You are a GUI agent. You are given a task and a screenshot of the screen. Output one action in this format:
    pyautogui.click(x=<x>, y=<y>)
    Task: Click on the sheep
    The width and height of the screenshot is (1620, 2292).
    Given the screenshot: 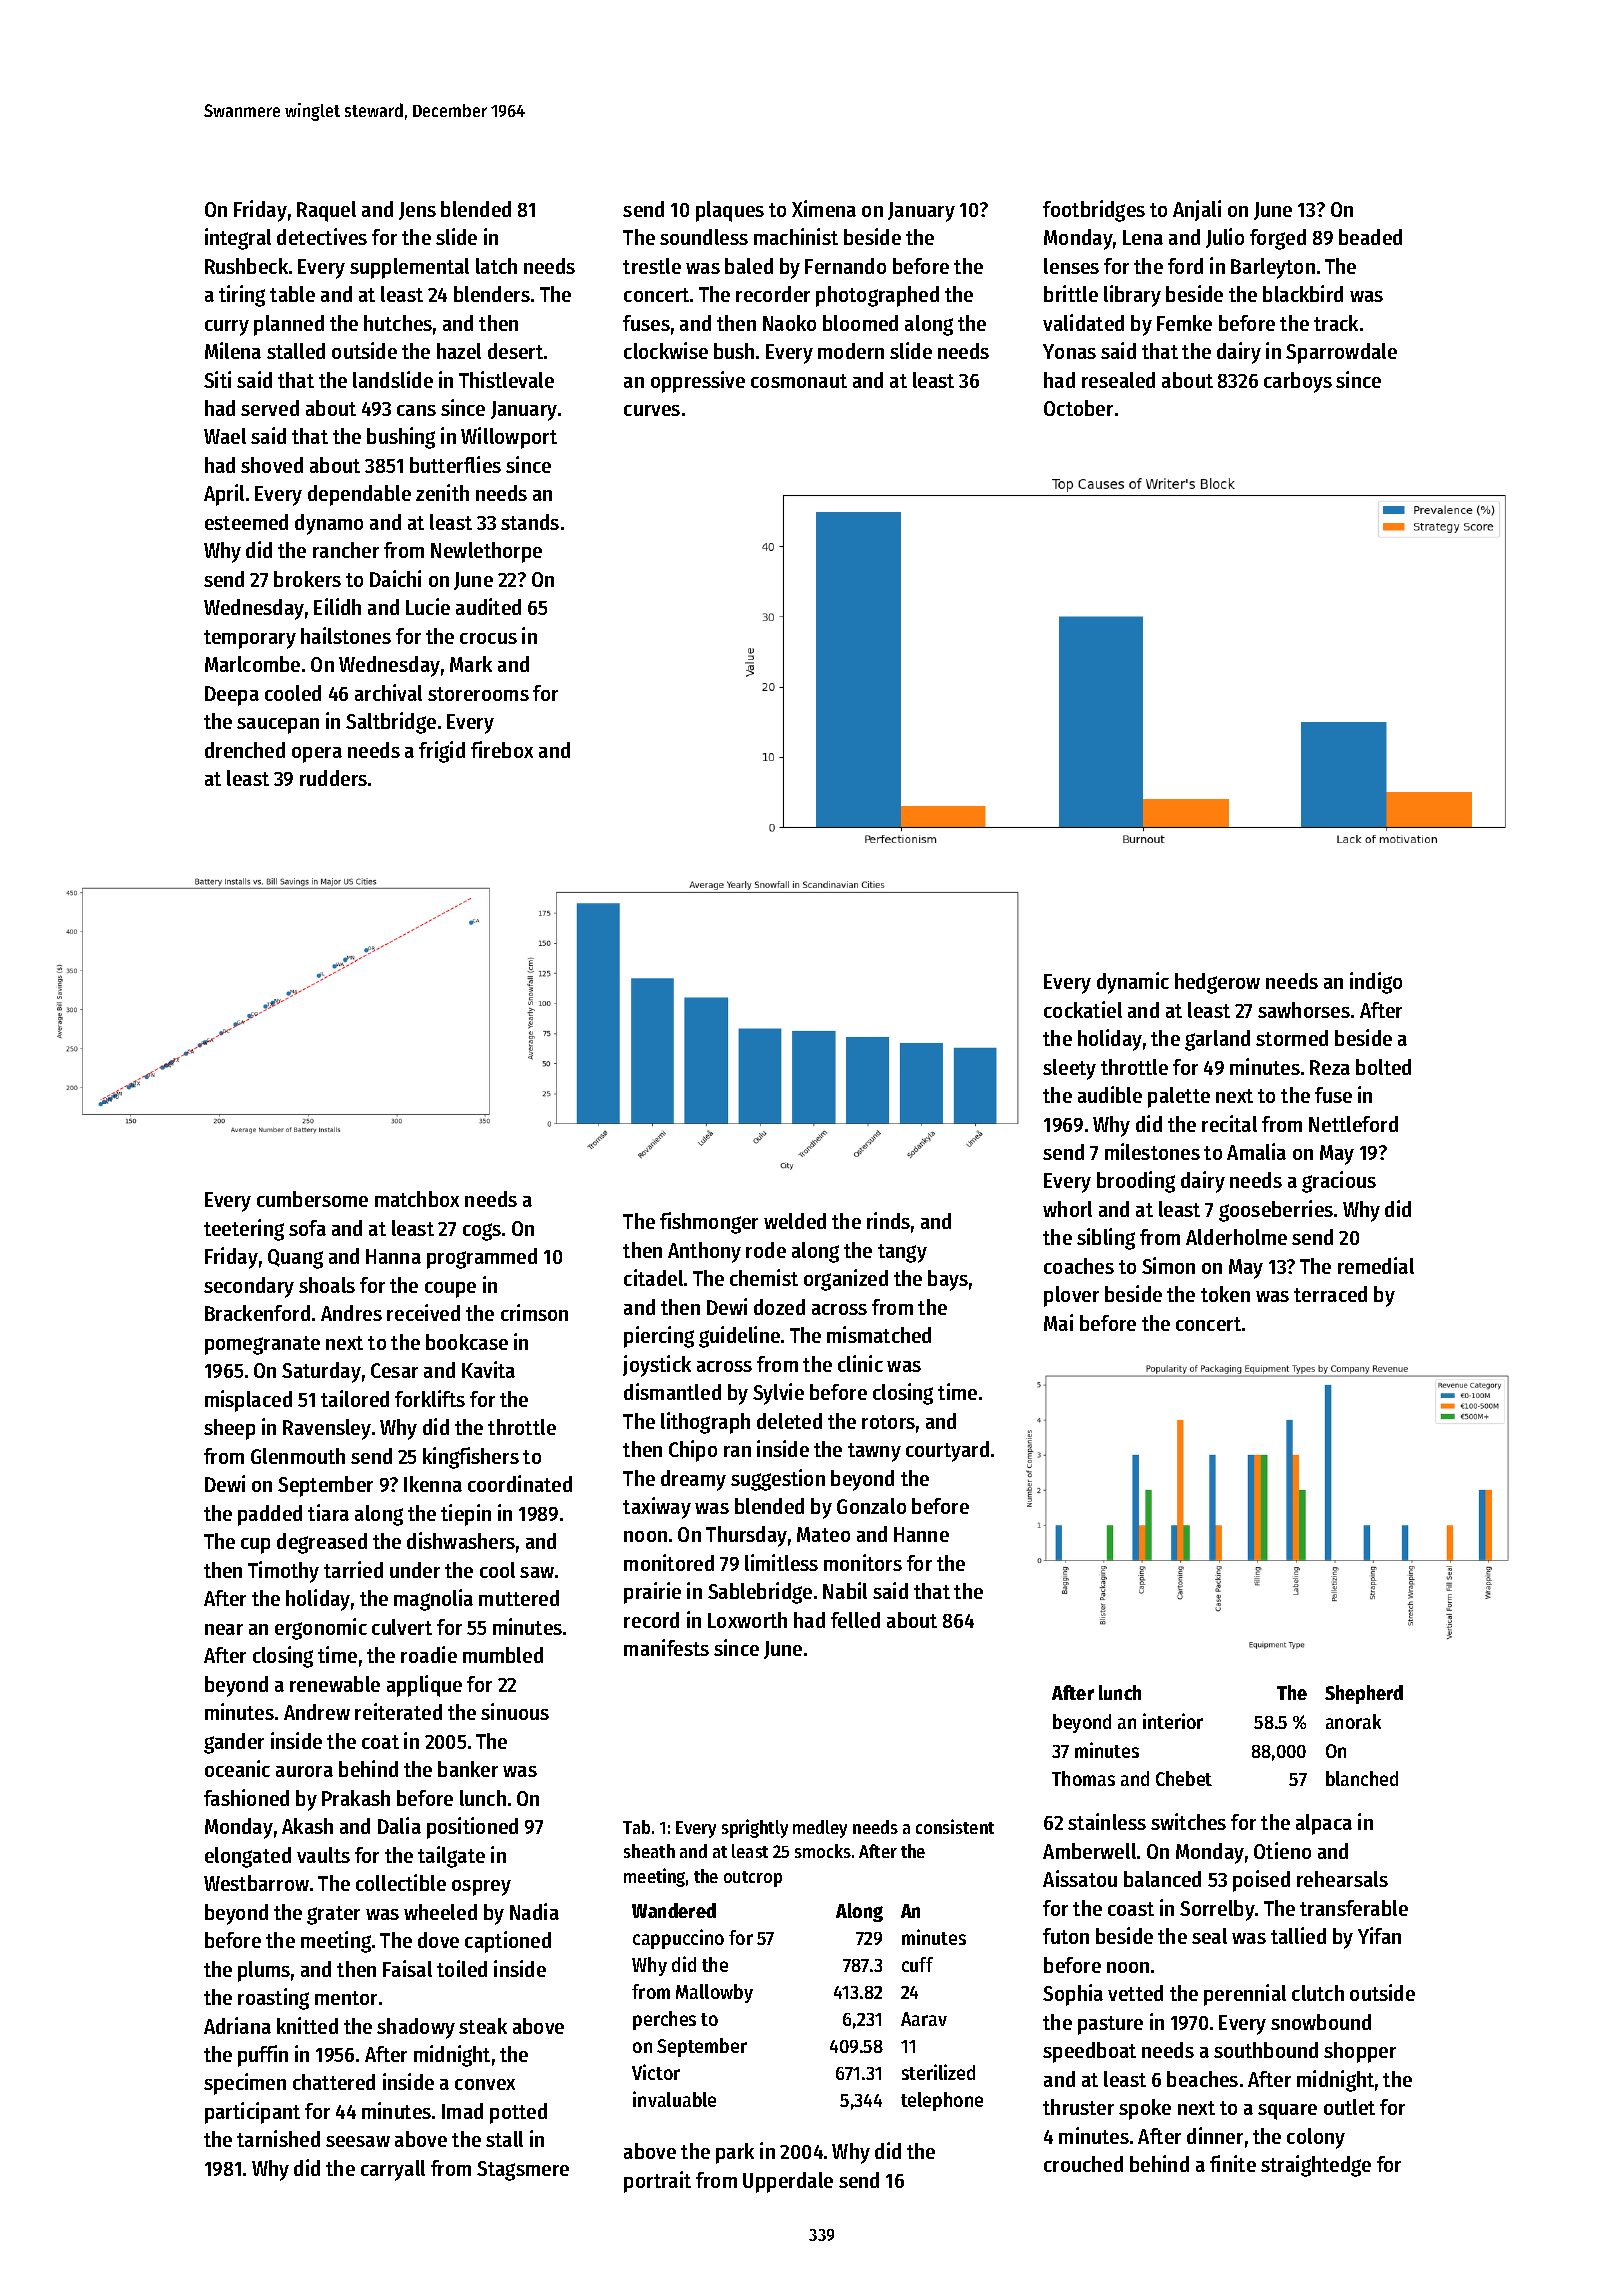 What is the action you would take?
    pyautogui.click(x=229, y=1429)
